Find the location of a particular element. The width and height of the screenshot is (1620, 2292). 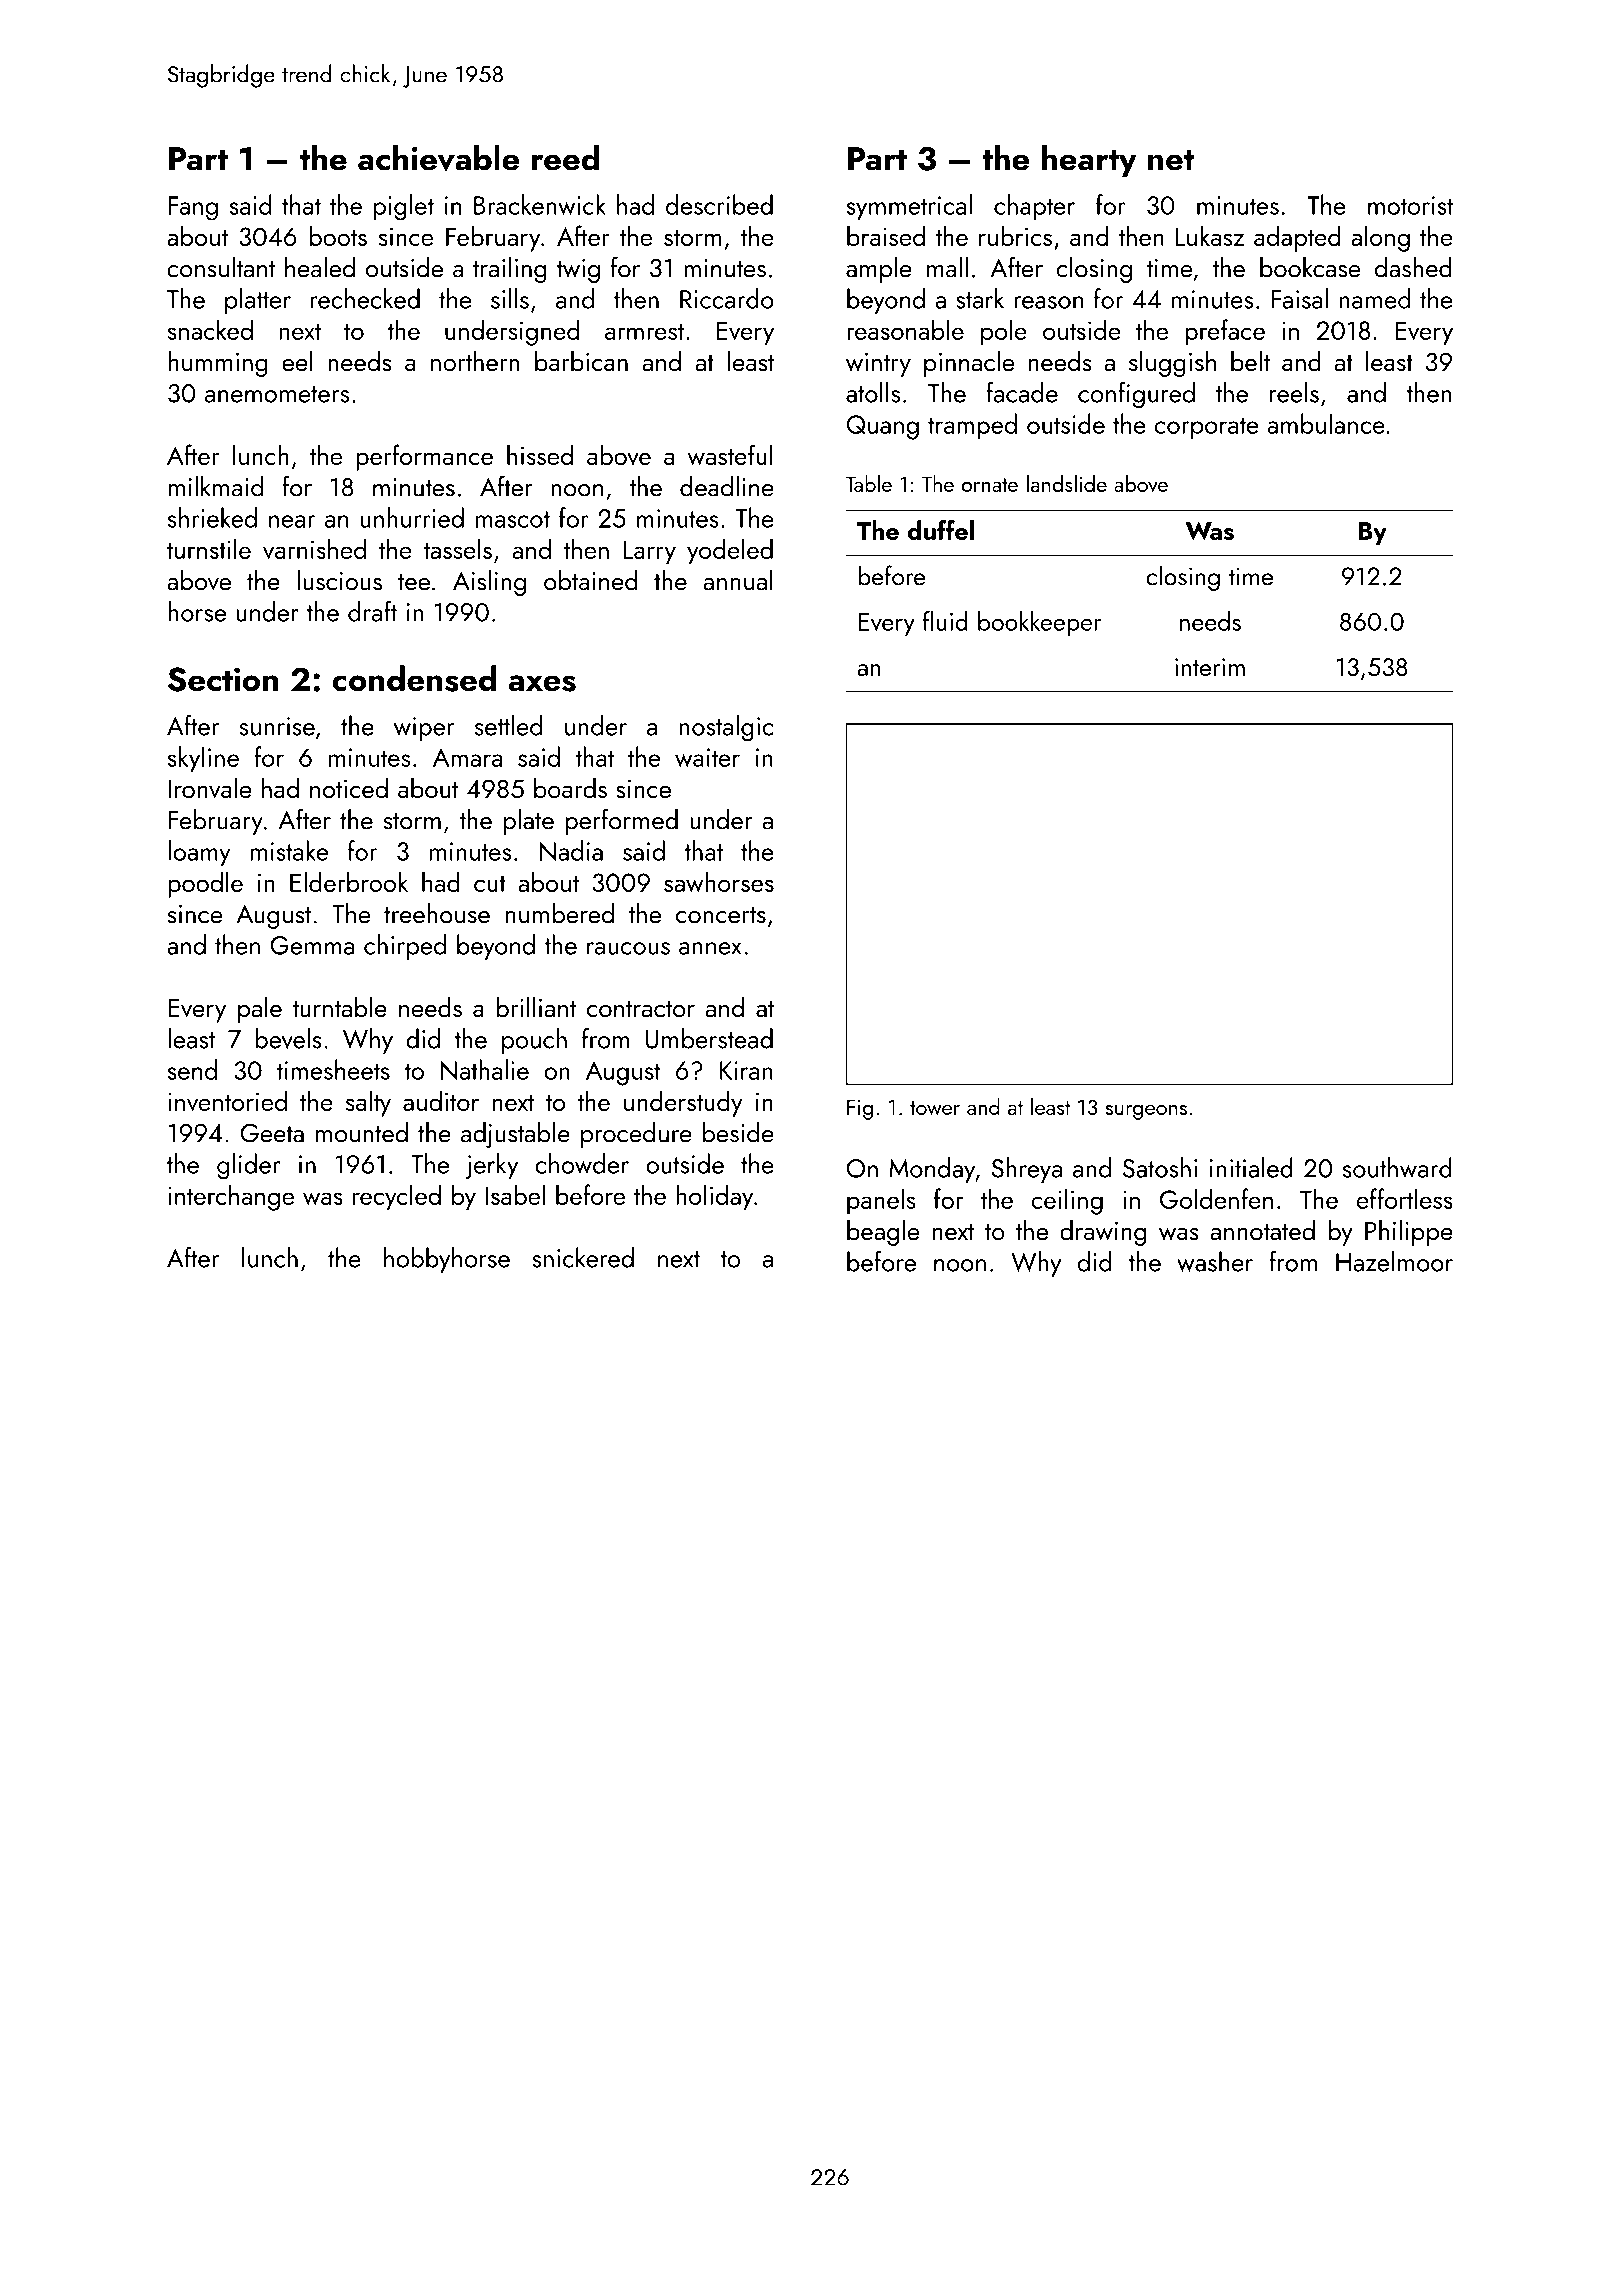

Fang is located at coordinates (193, 208).
